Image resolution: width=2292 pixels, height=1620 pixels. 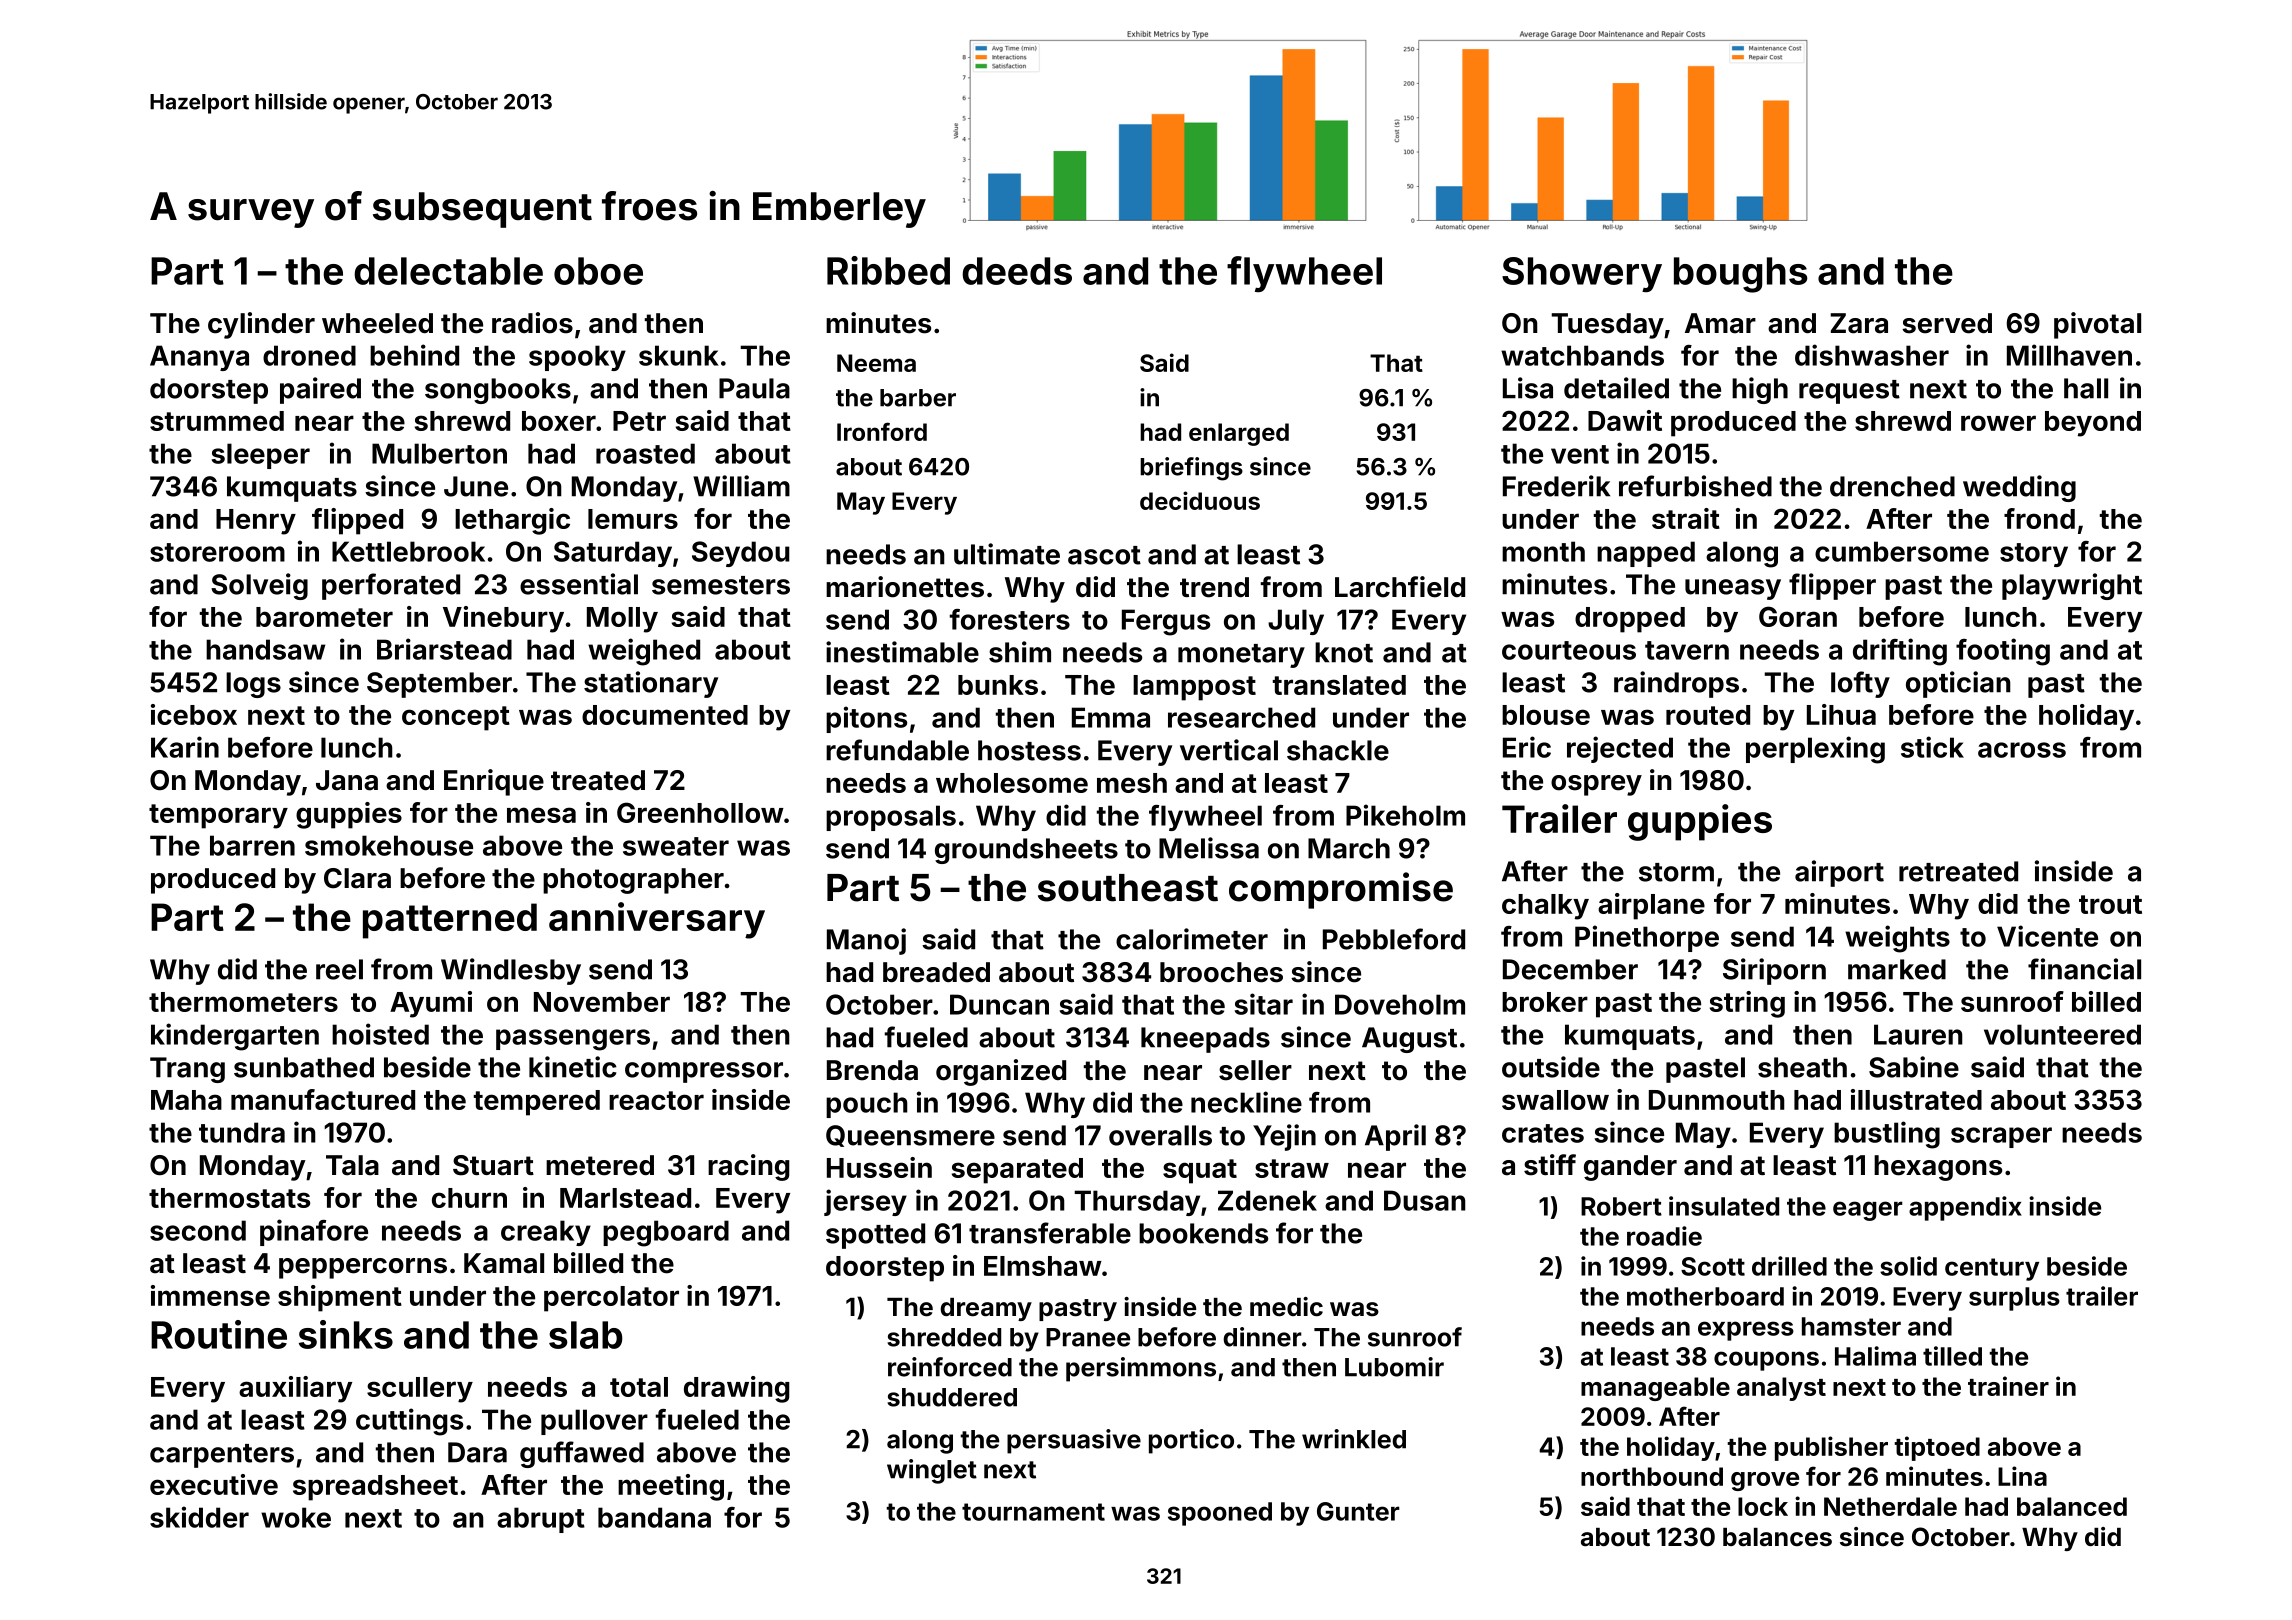 What do you see at coordinates (210, 1295) in the screenshot?
I see `immense` at bounding box center [210, 1295].
